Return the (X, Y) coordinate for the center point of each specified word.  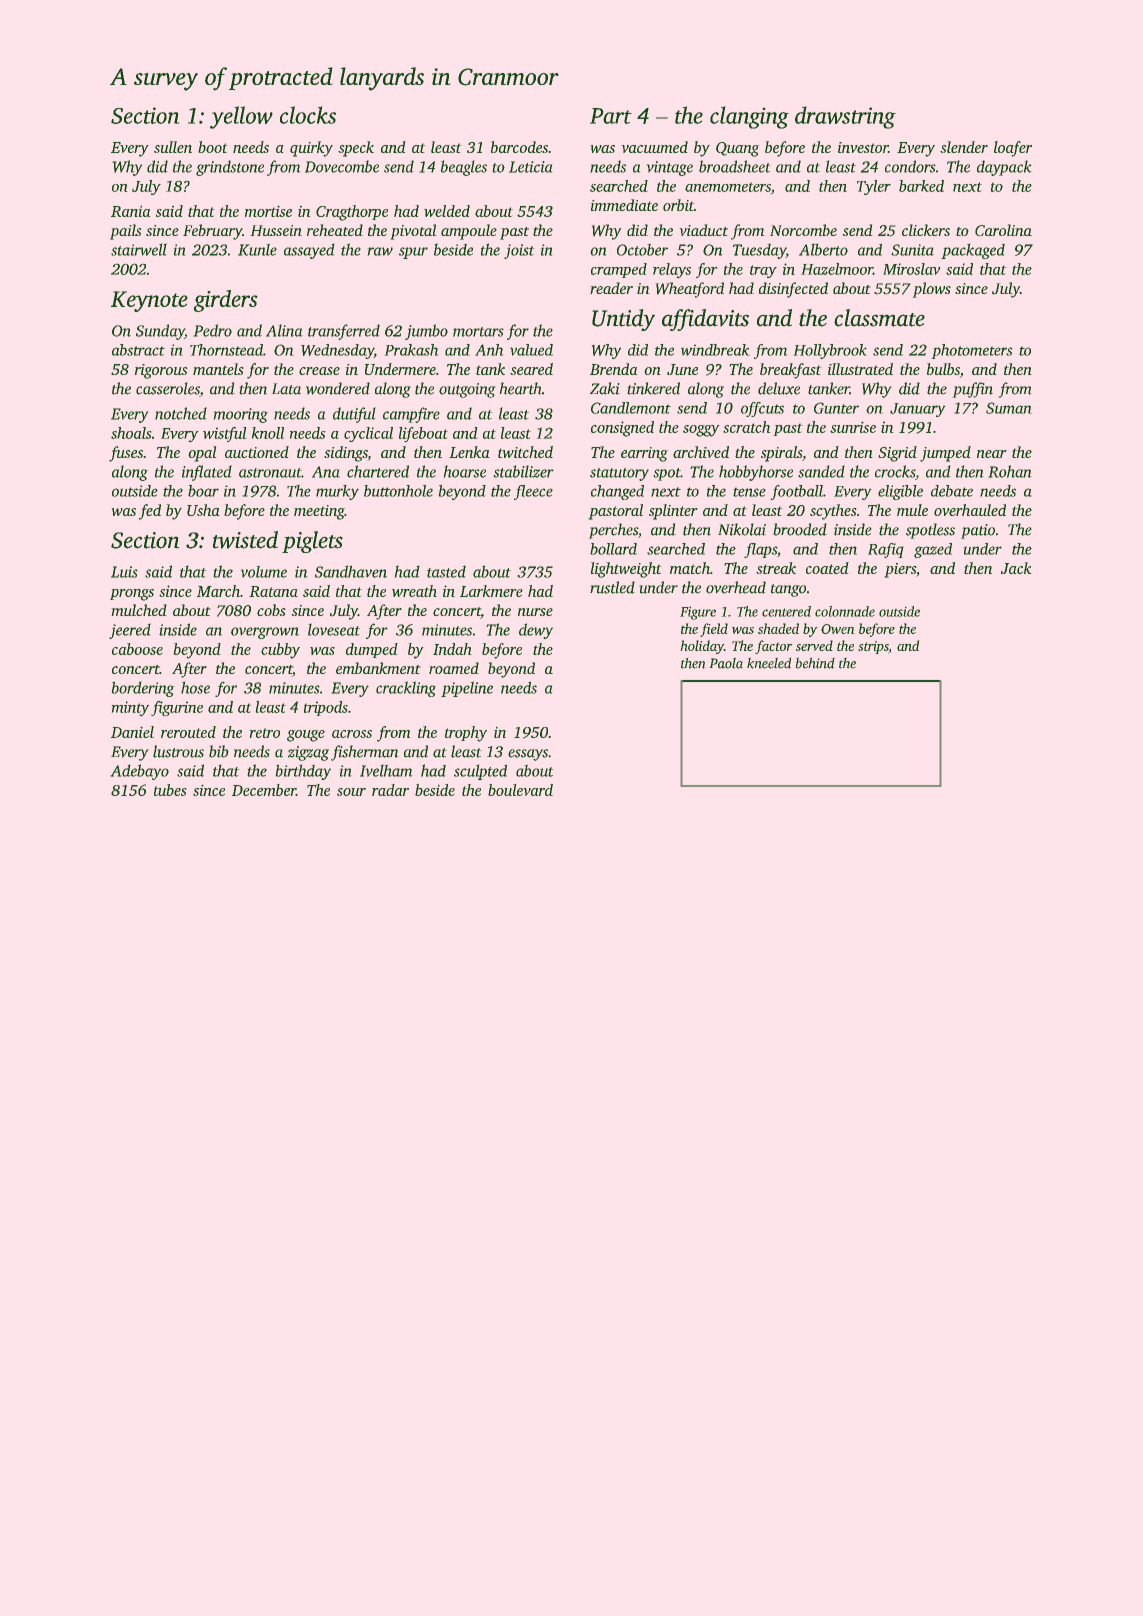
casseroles (168, 389)
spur (413, 253)
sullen (173, 147)
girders (225, 301)
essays (528, 755)
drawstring (845, 117)
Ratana (273, 591)
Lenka (469, 452)
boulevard (520, 790)
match (690, 568)
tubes (170, 790)
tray (763, 271)
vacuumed (655, 147)
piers (900, 570)
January (917, 410)
